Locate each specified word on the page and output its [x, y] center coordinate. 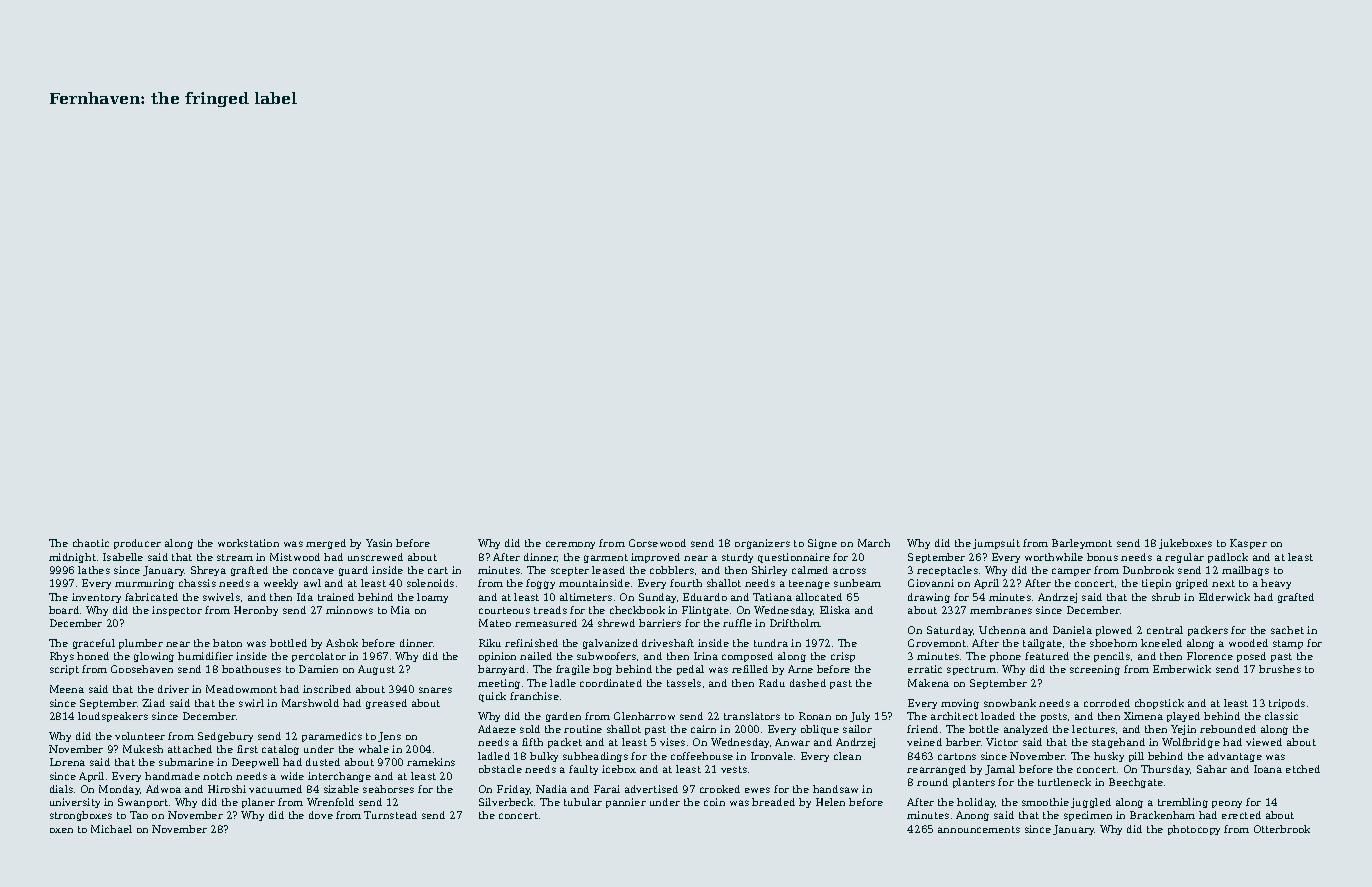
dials [61, 789]
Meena [67, 689]
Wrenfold [330, 802]
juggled [1091, 803]
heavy [1276, 584]
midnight [72, 558]
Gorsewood [657, 543]
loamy [432, 598]
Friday [514, 790]
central [1165, 630]
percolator [319, 657]
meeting [499, 684]
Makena [928, 683]
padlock [1228, 558]
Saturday [950, 631]
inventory [96, 598]
